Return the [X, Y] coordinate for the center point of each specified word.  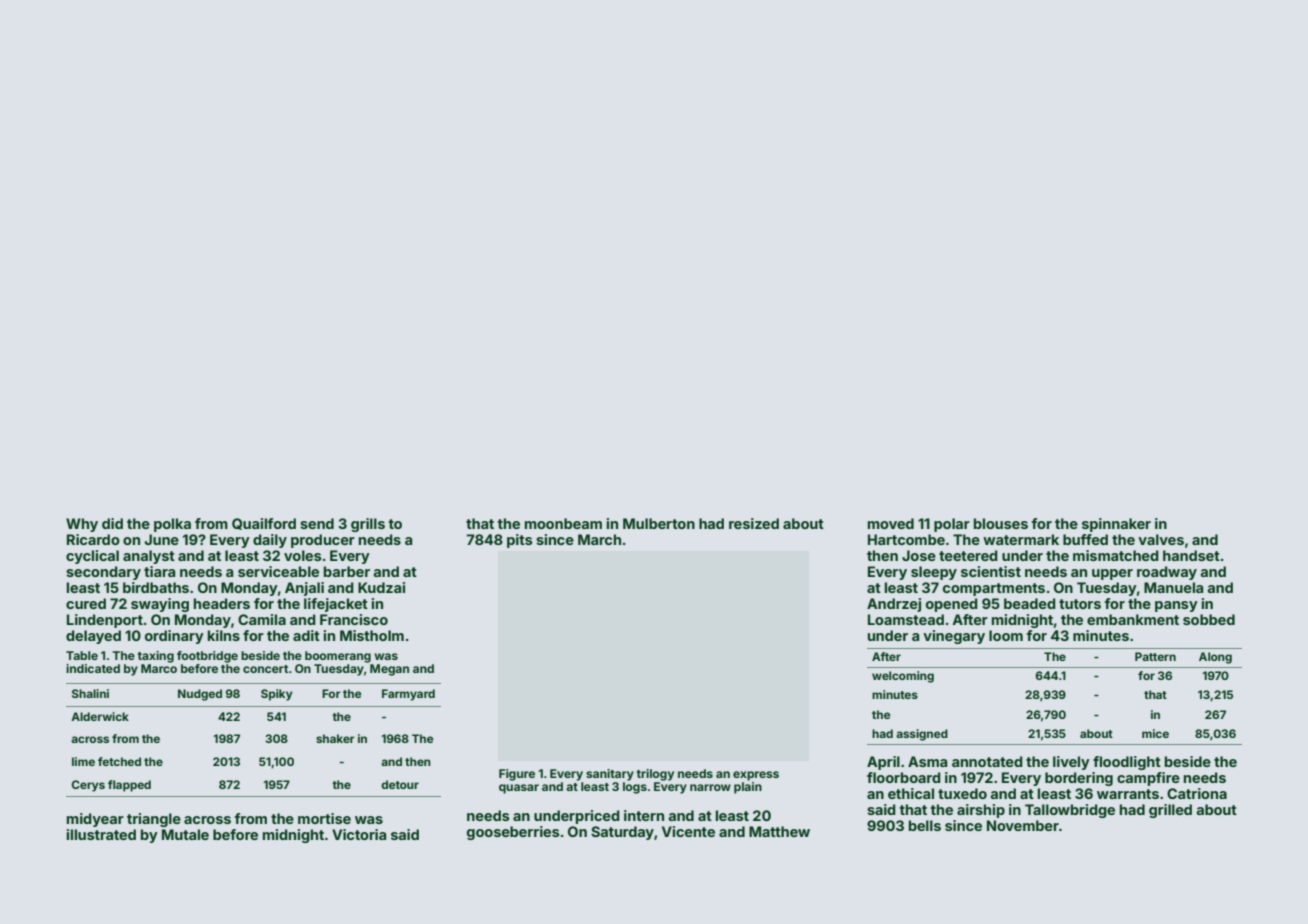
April [883, 763]
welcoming [903, 677]
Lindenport [105, 621]
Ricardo [93, 539]
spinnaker [1116, 525]
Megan [389, 670]
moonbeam [563, 523]
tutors [1080, 604]
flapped [129, 786]
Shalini [90, 693]
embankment [1133, 619]
